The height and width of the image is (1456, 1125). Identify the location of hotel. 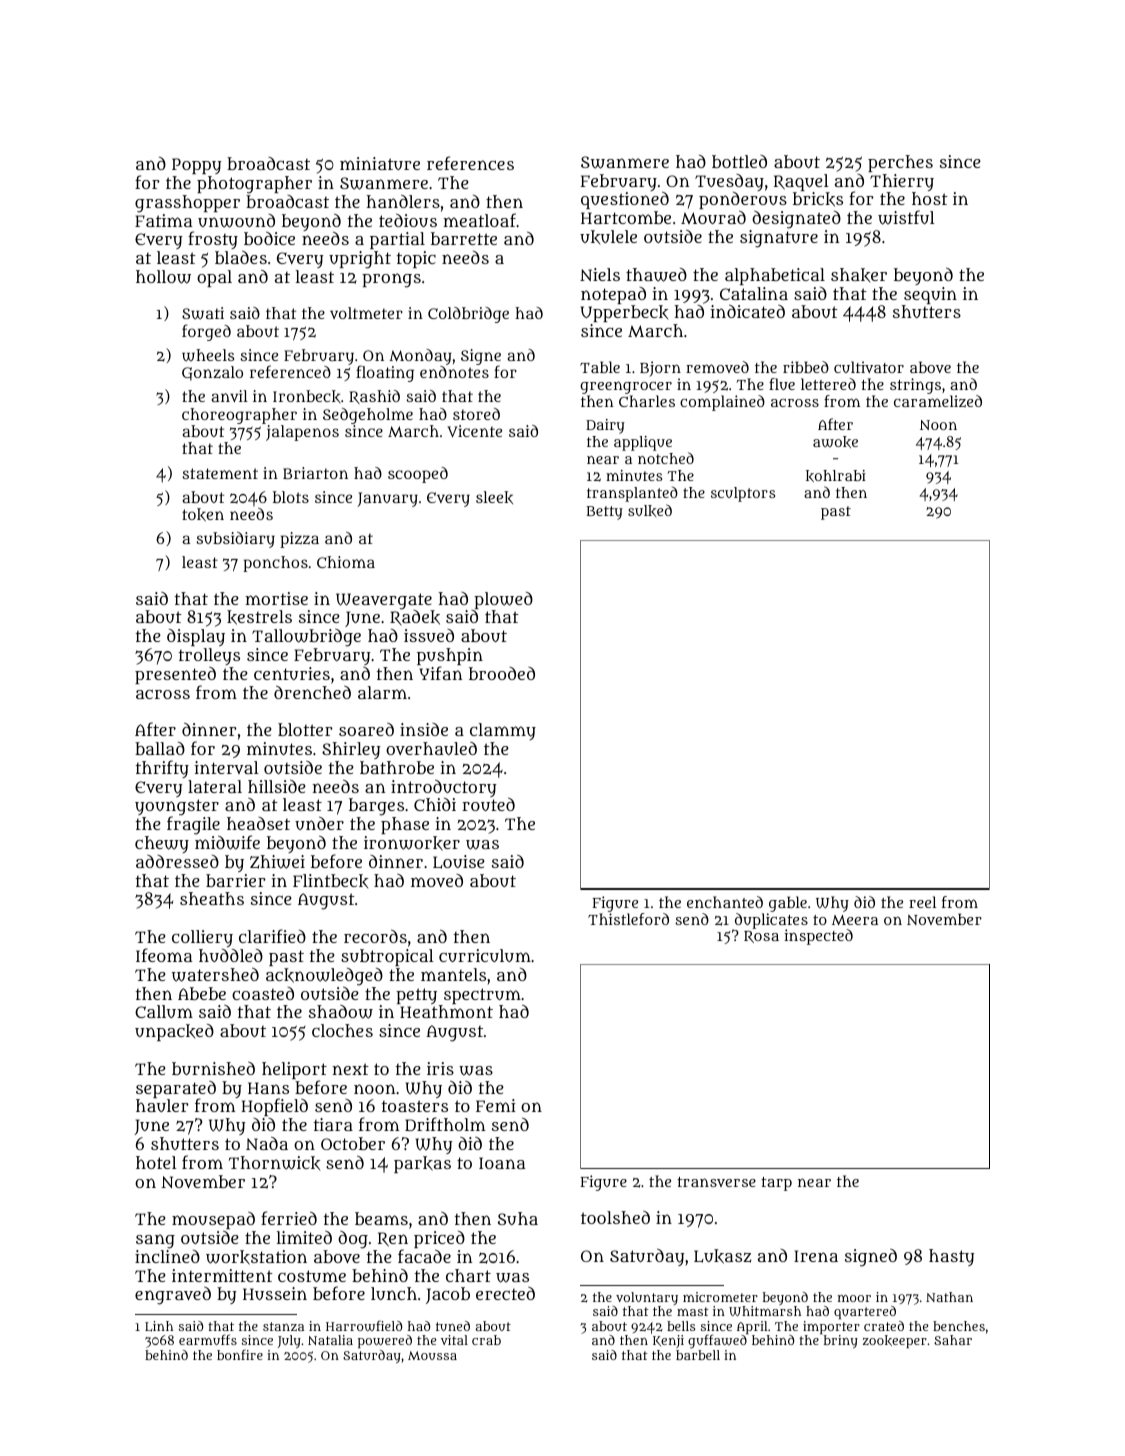
(156, 1162).
